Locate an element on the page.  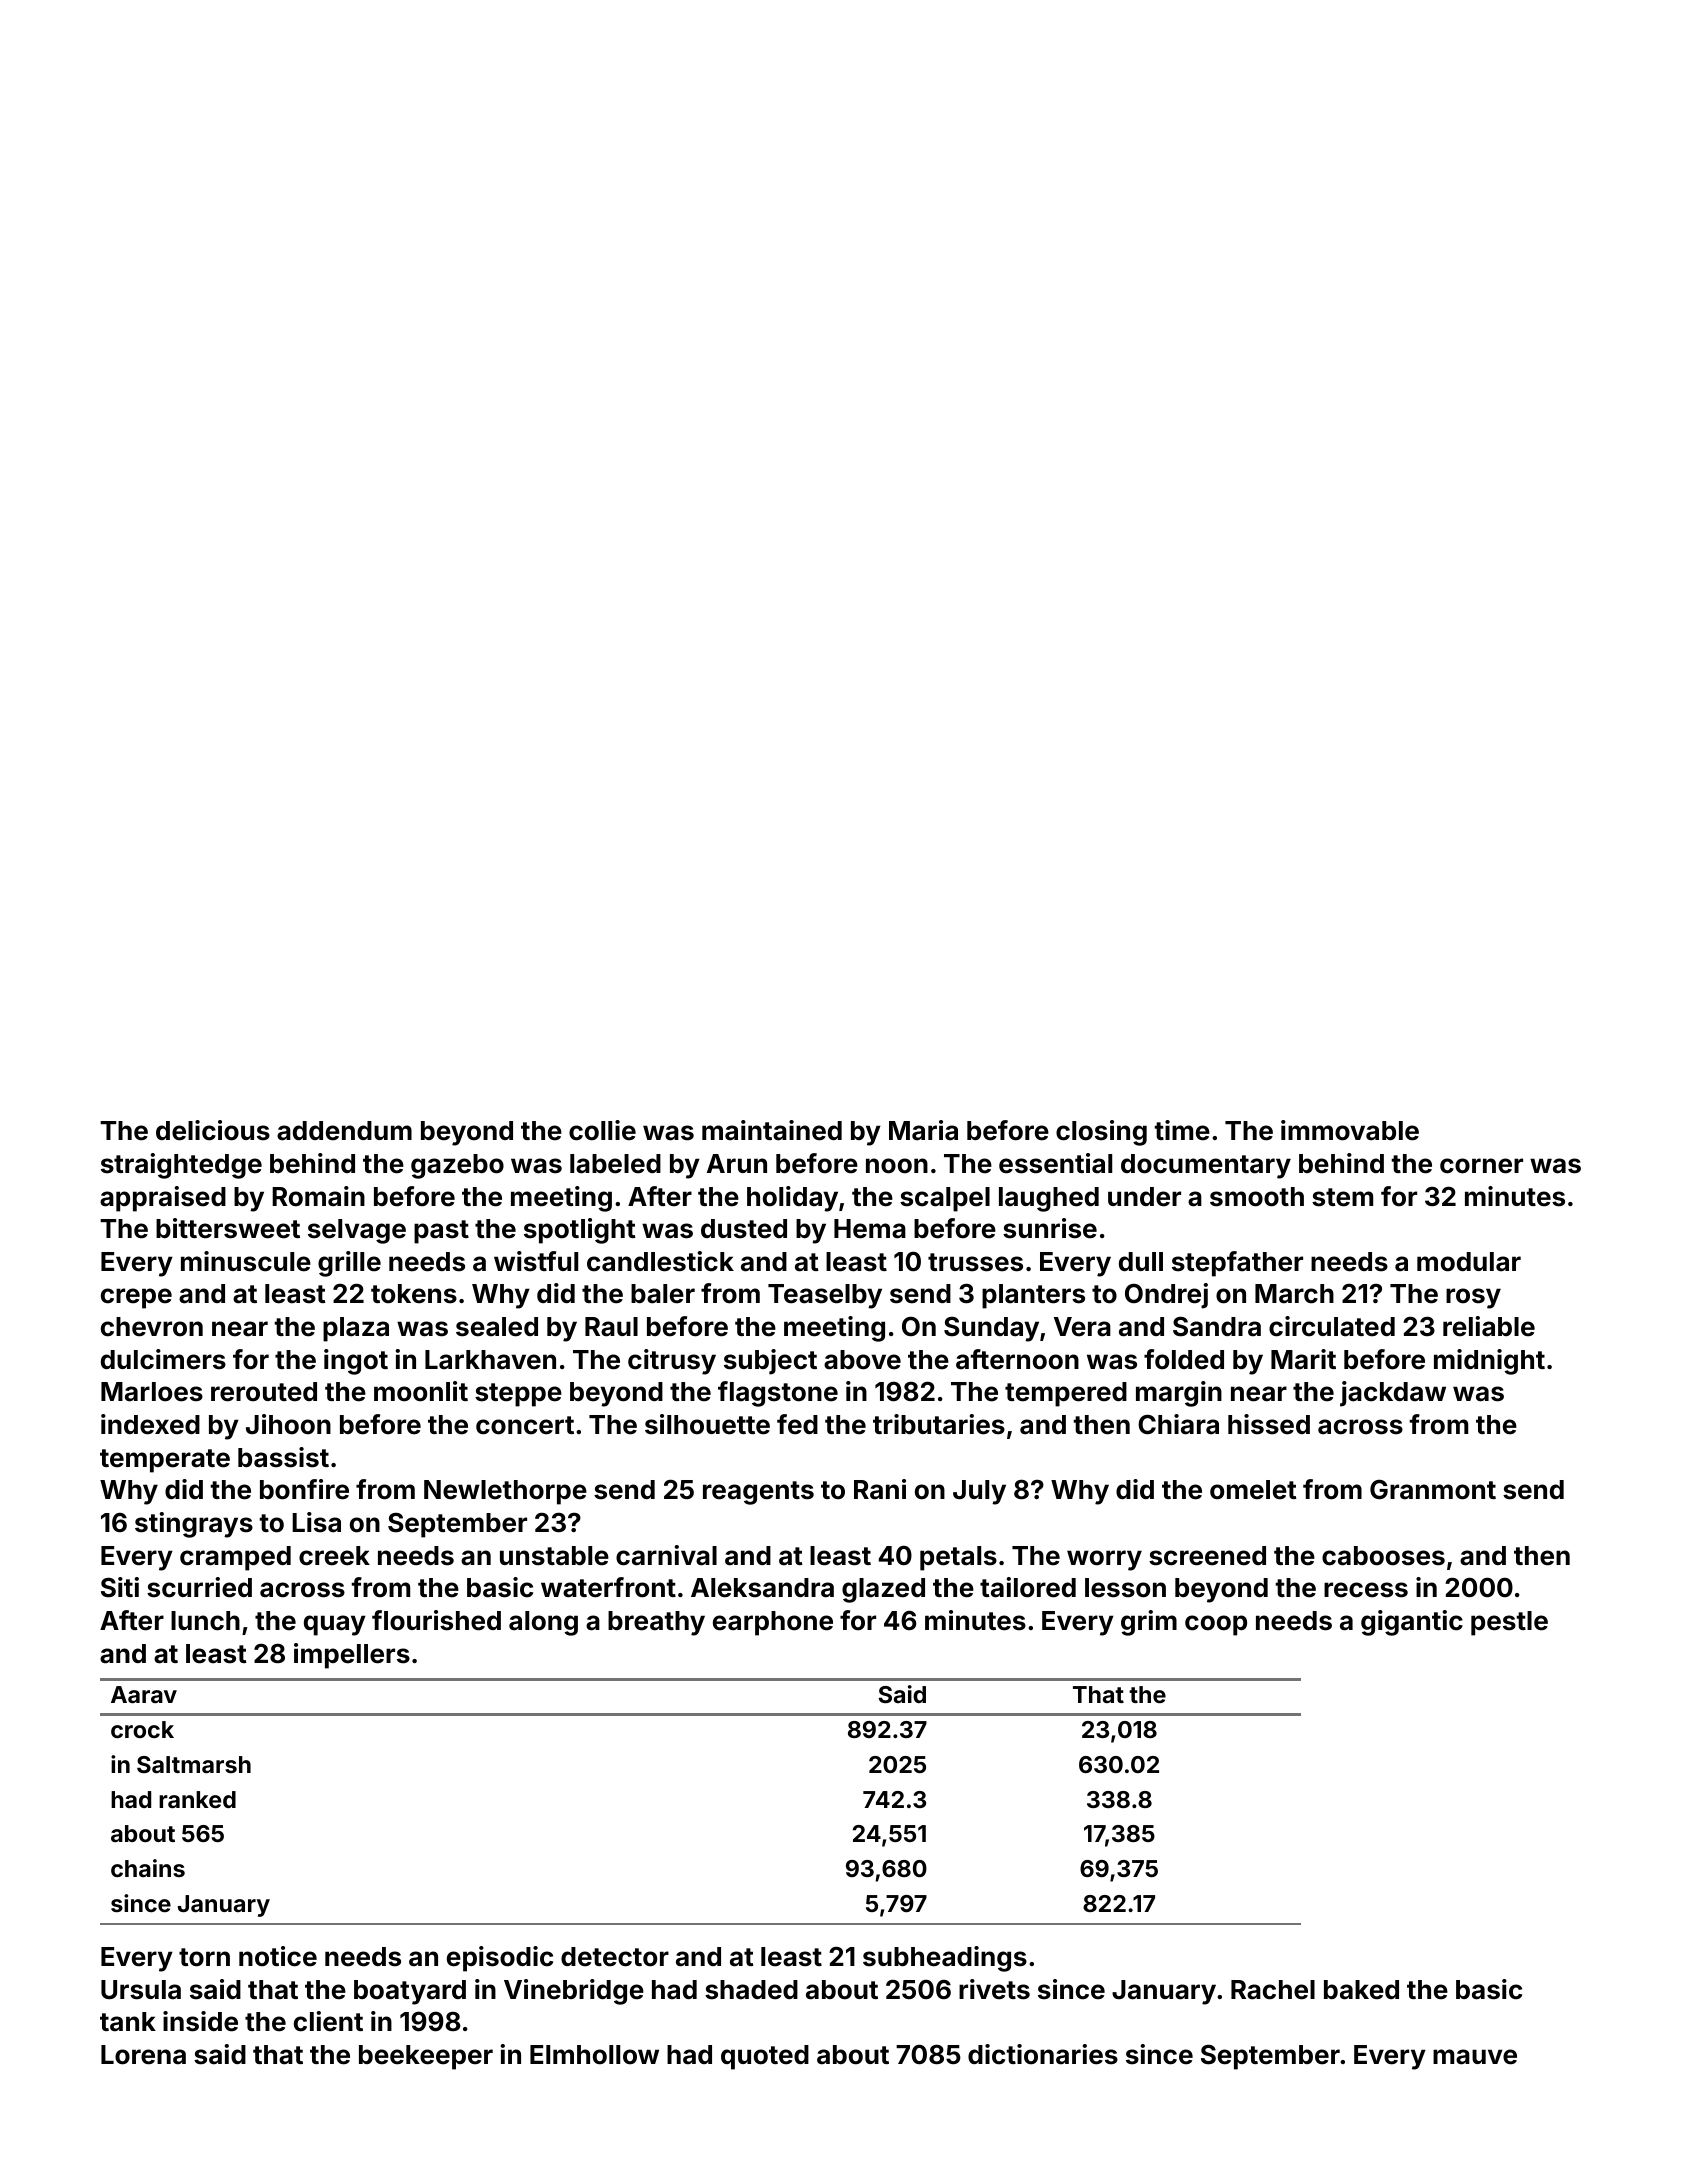
addendum is located at coordinates (344, 1131).
